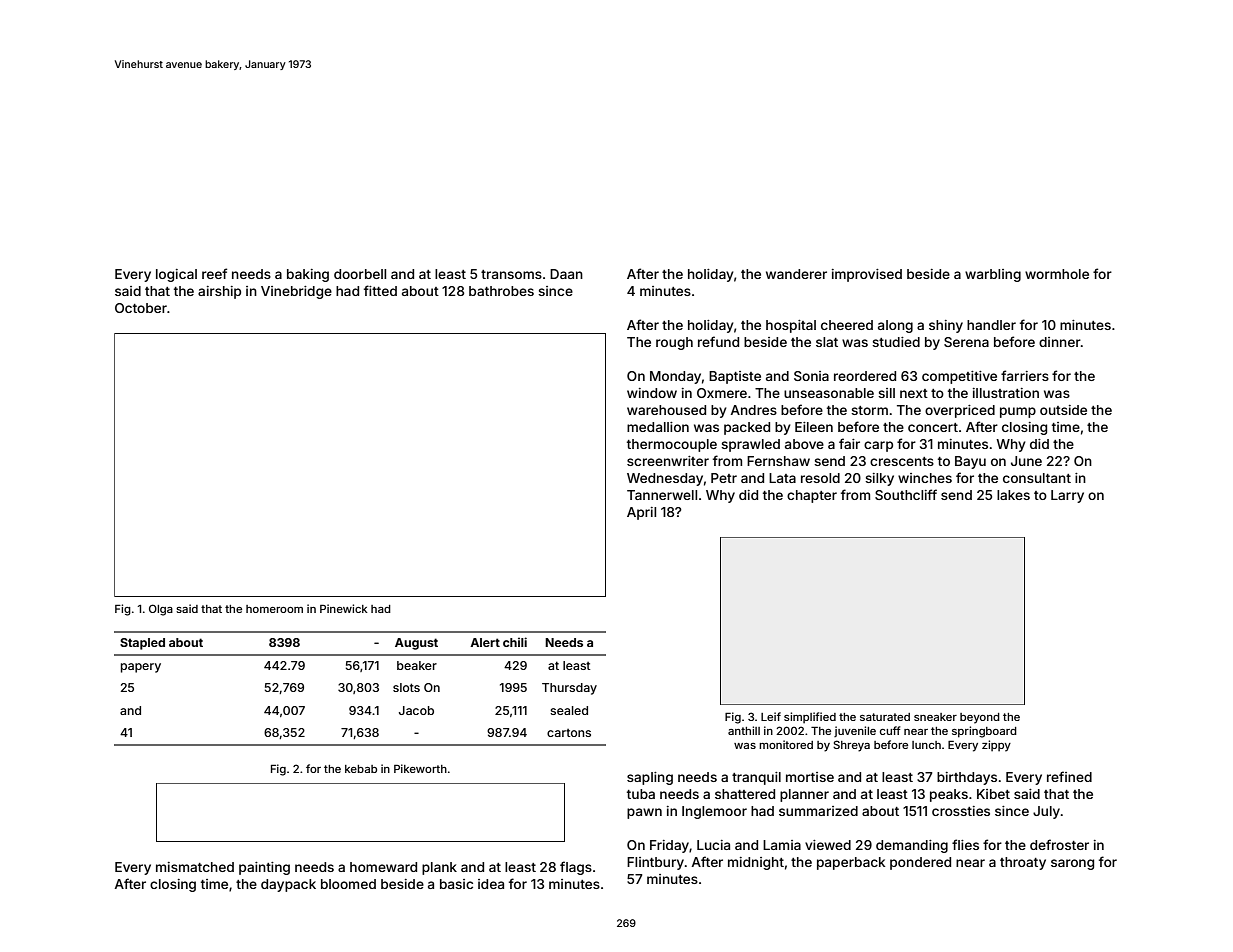 The width and height of the image is (1233, 952). I want to click on beyond, so click(980, 718).
